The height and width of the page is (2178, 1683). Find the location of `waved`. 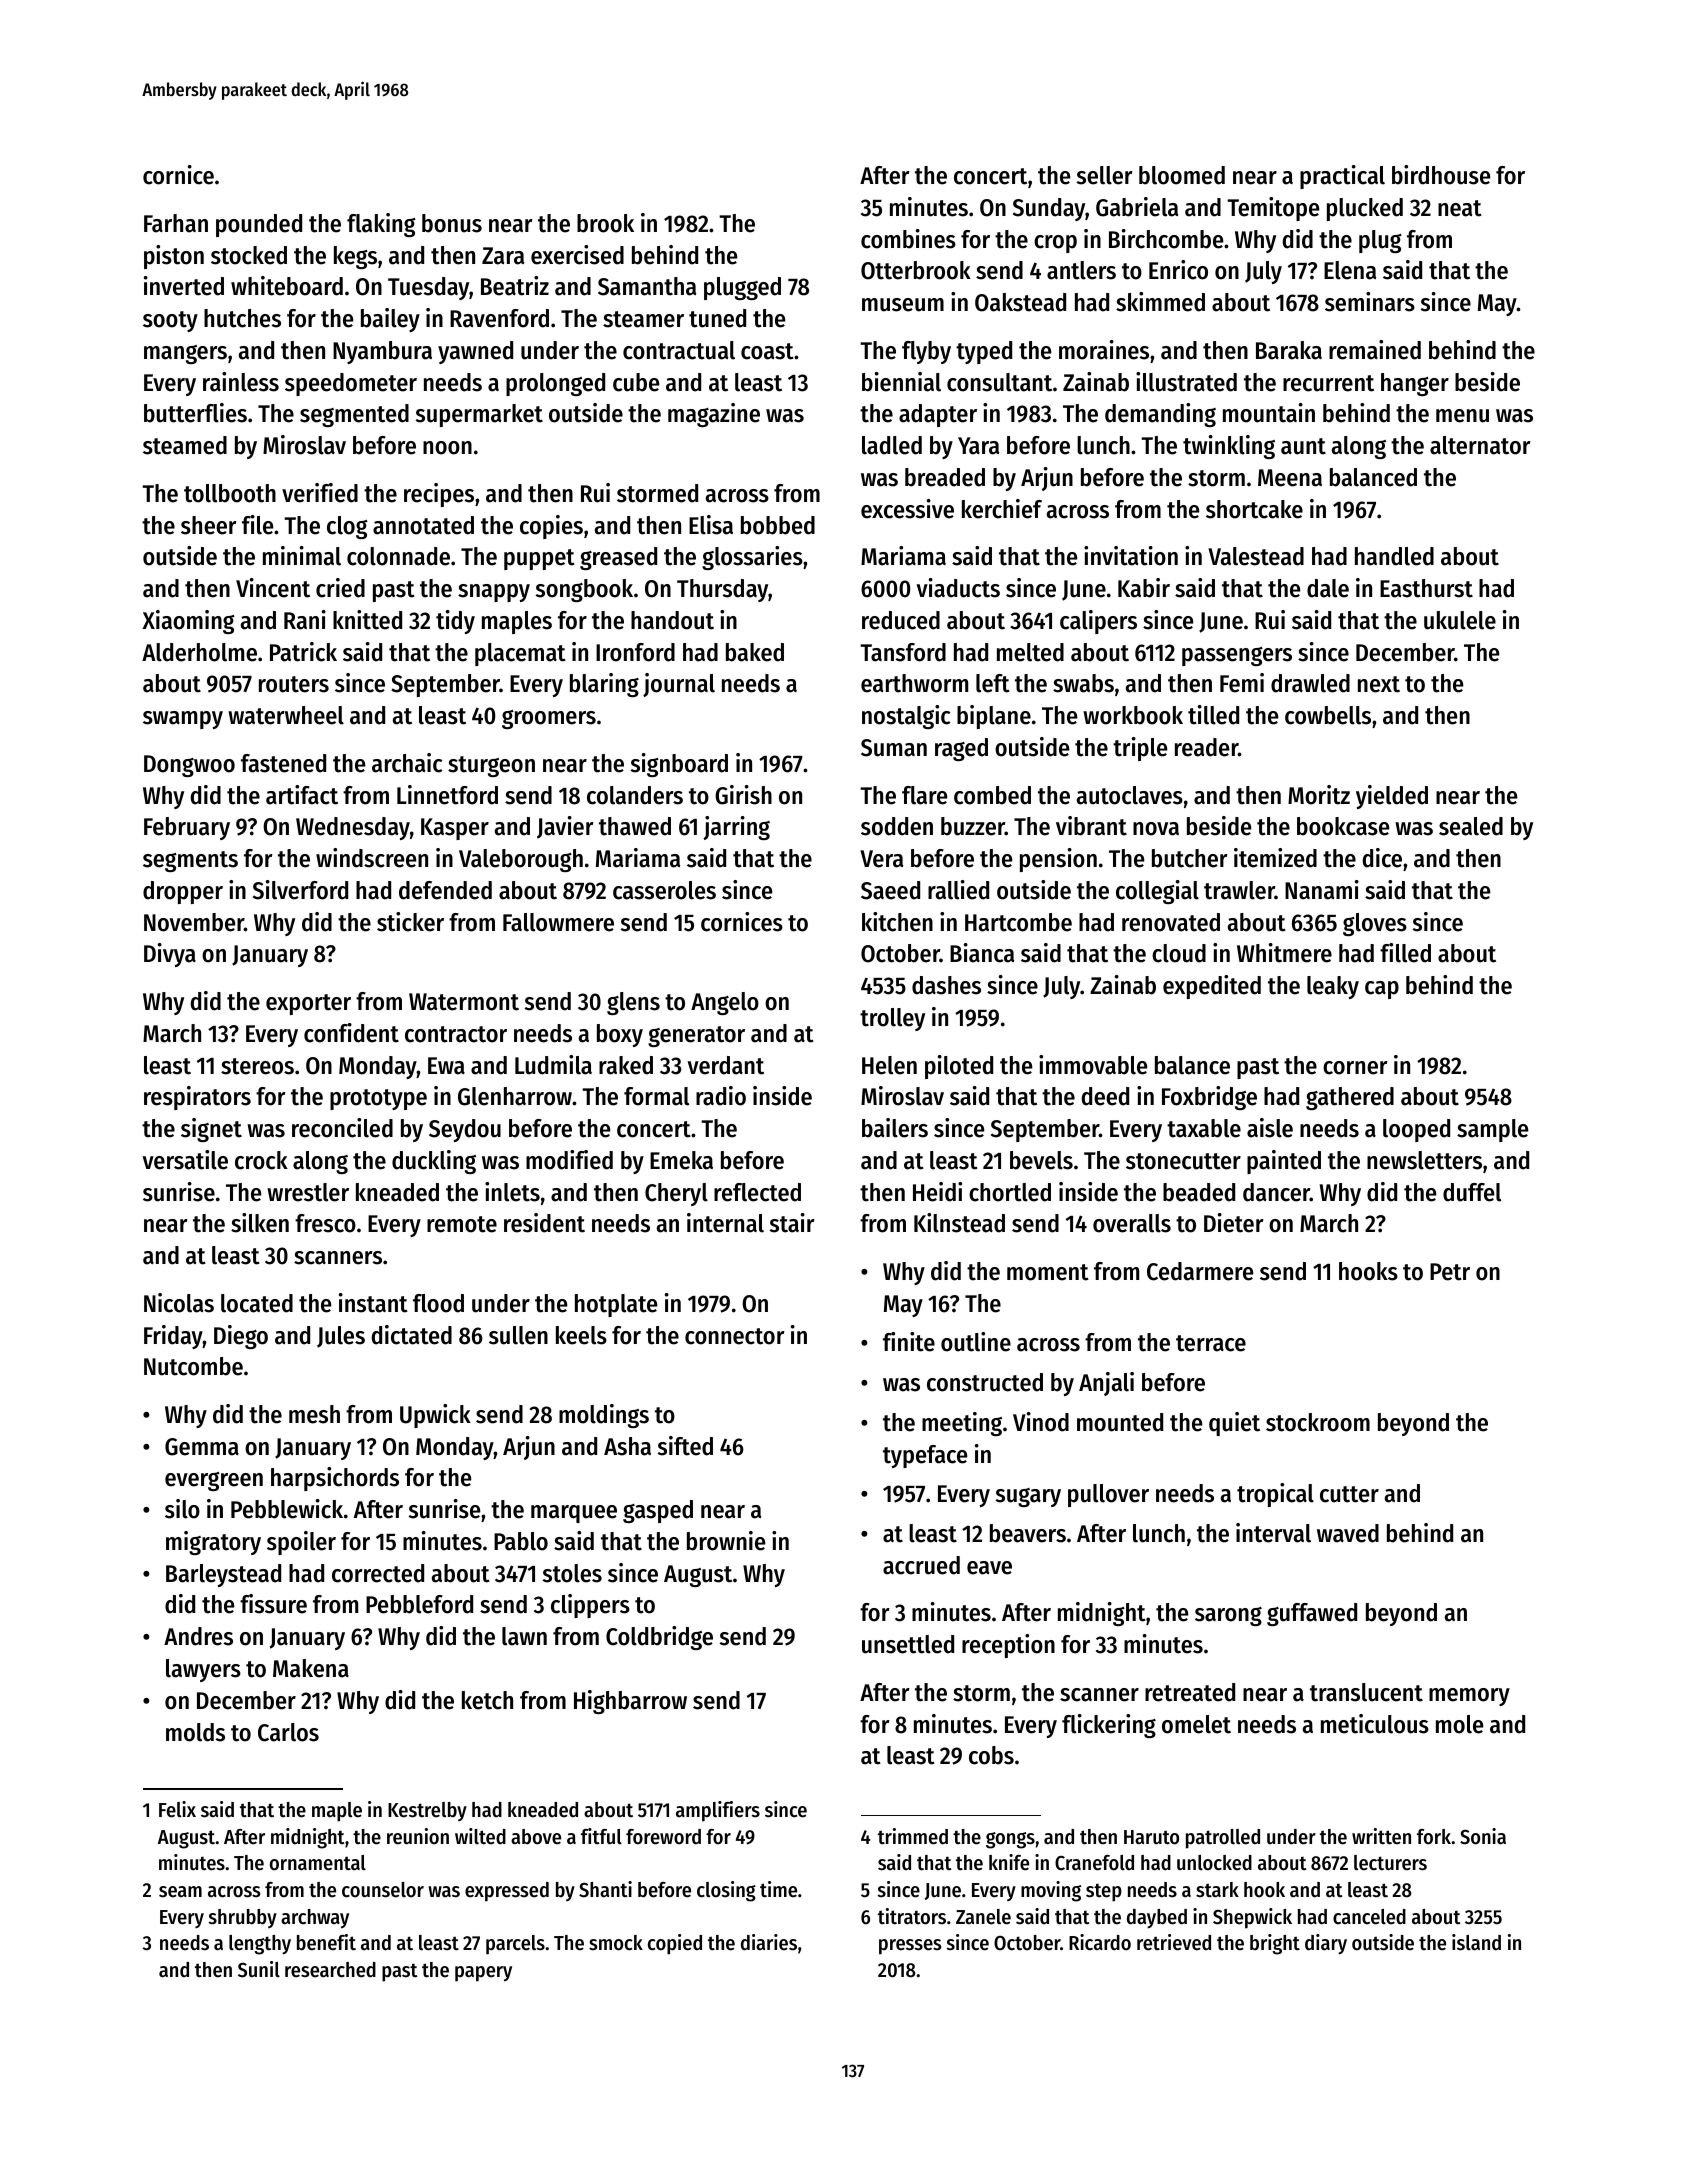

waved is located at coordinates (1348, 1533).
